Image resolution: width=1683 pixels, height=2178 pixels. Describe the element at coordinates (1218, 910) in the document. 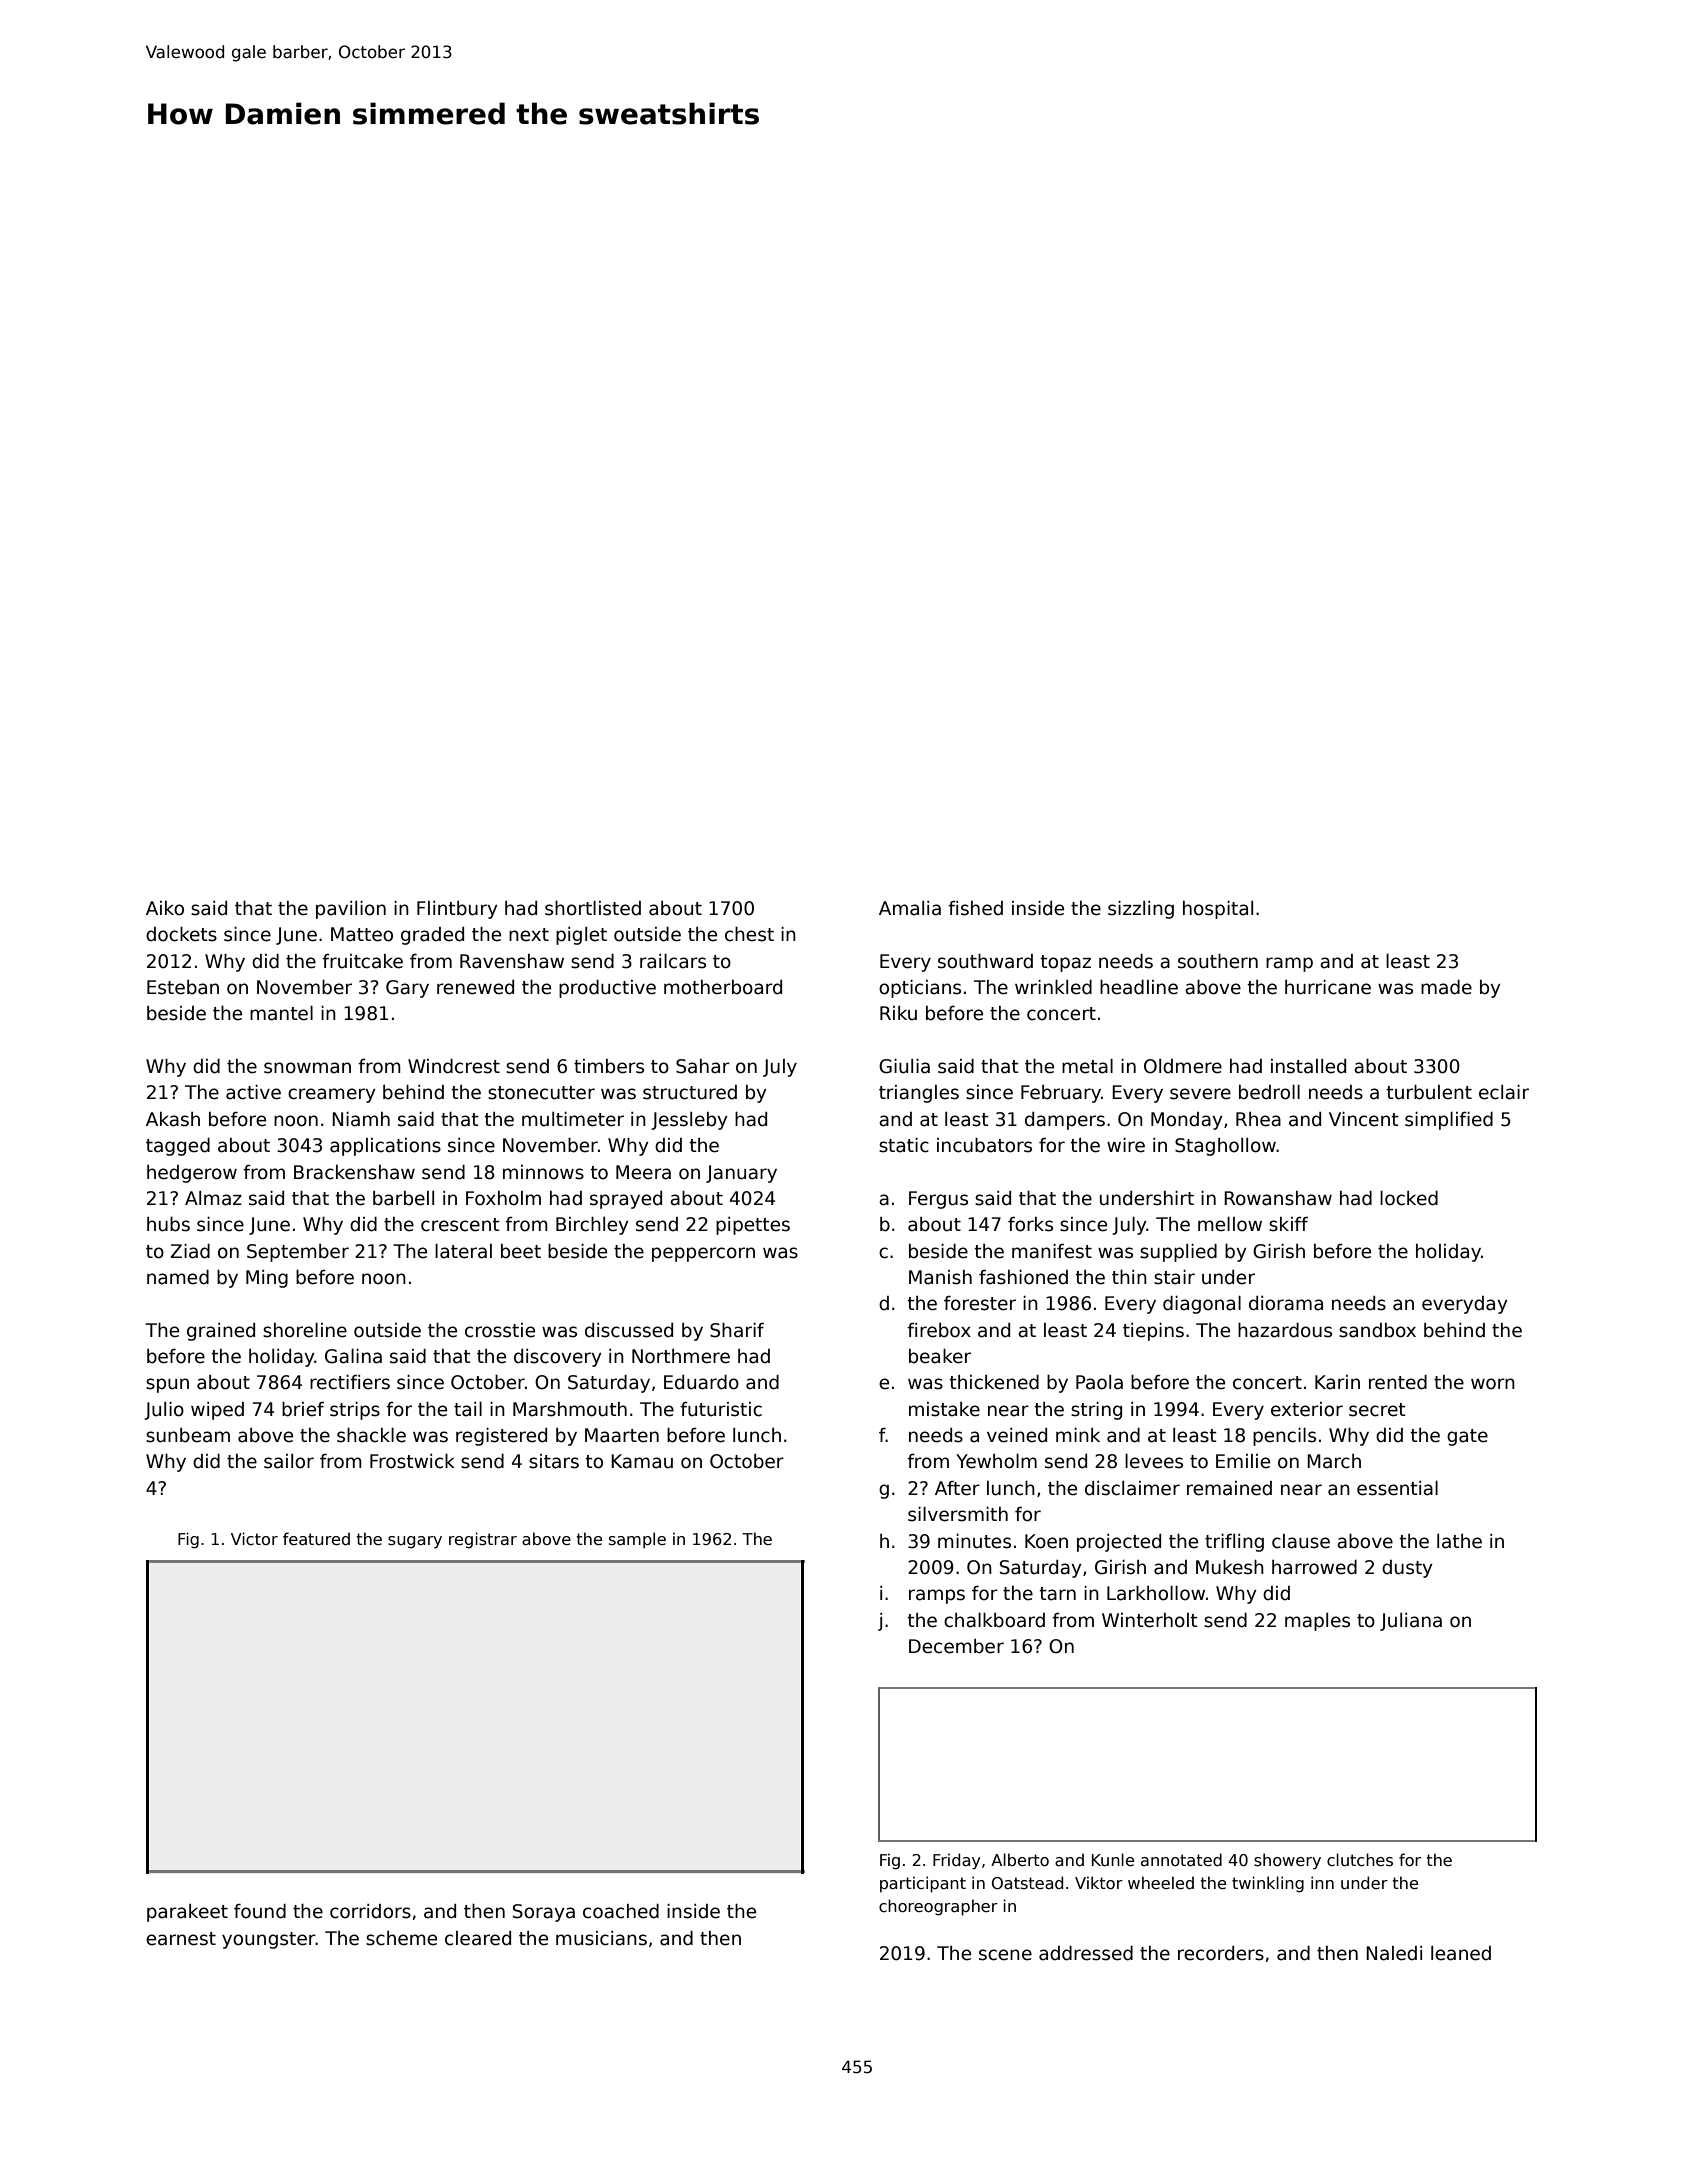

I see `hospital` at that location.
